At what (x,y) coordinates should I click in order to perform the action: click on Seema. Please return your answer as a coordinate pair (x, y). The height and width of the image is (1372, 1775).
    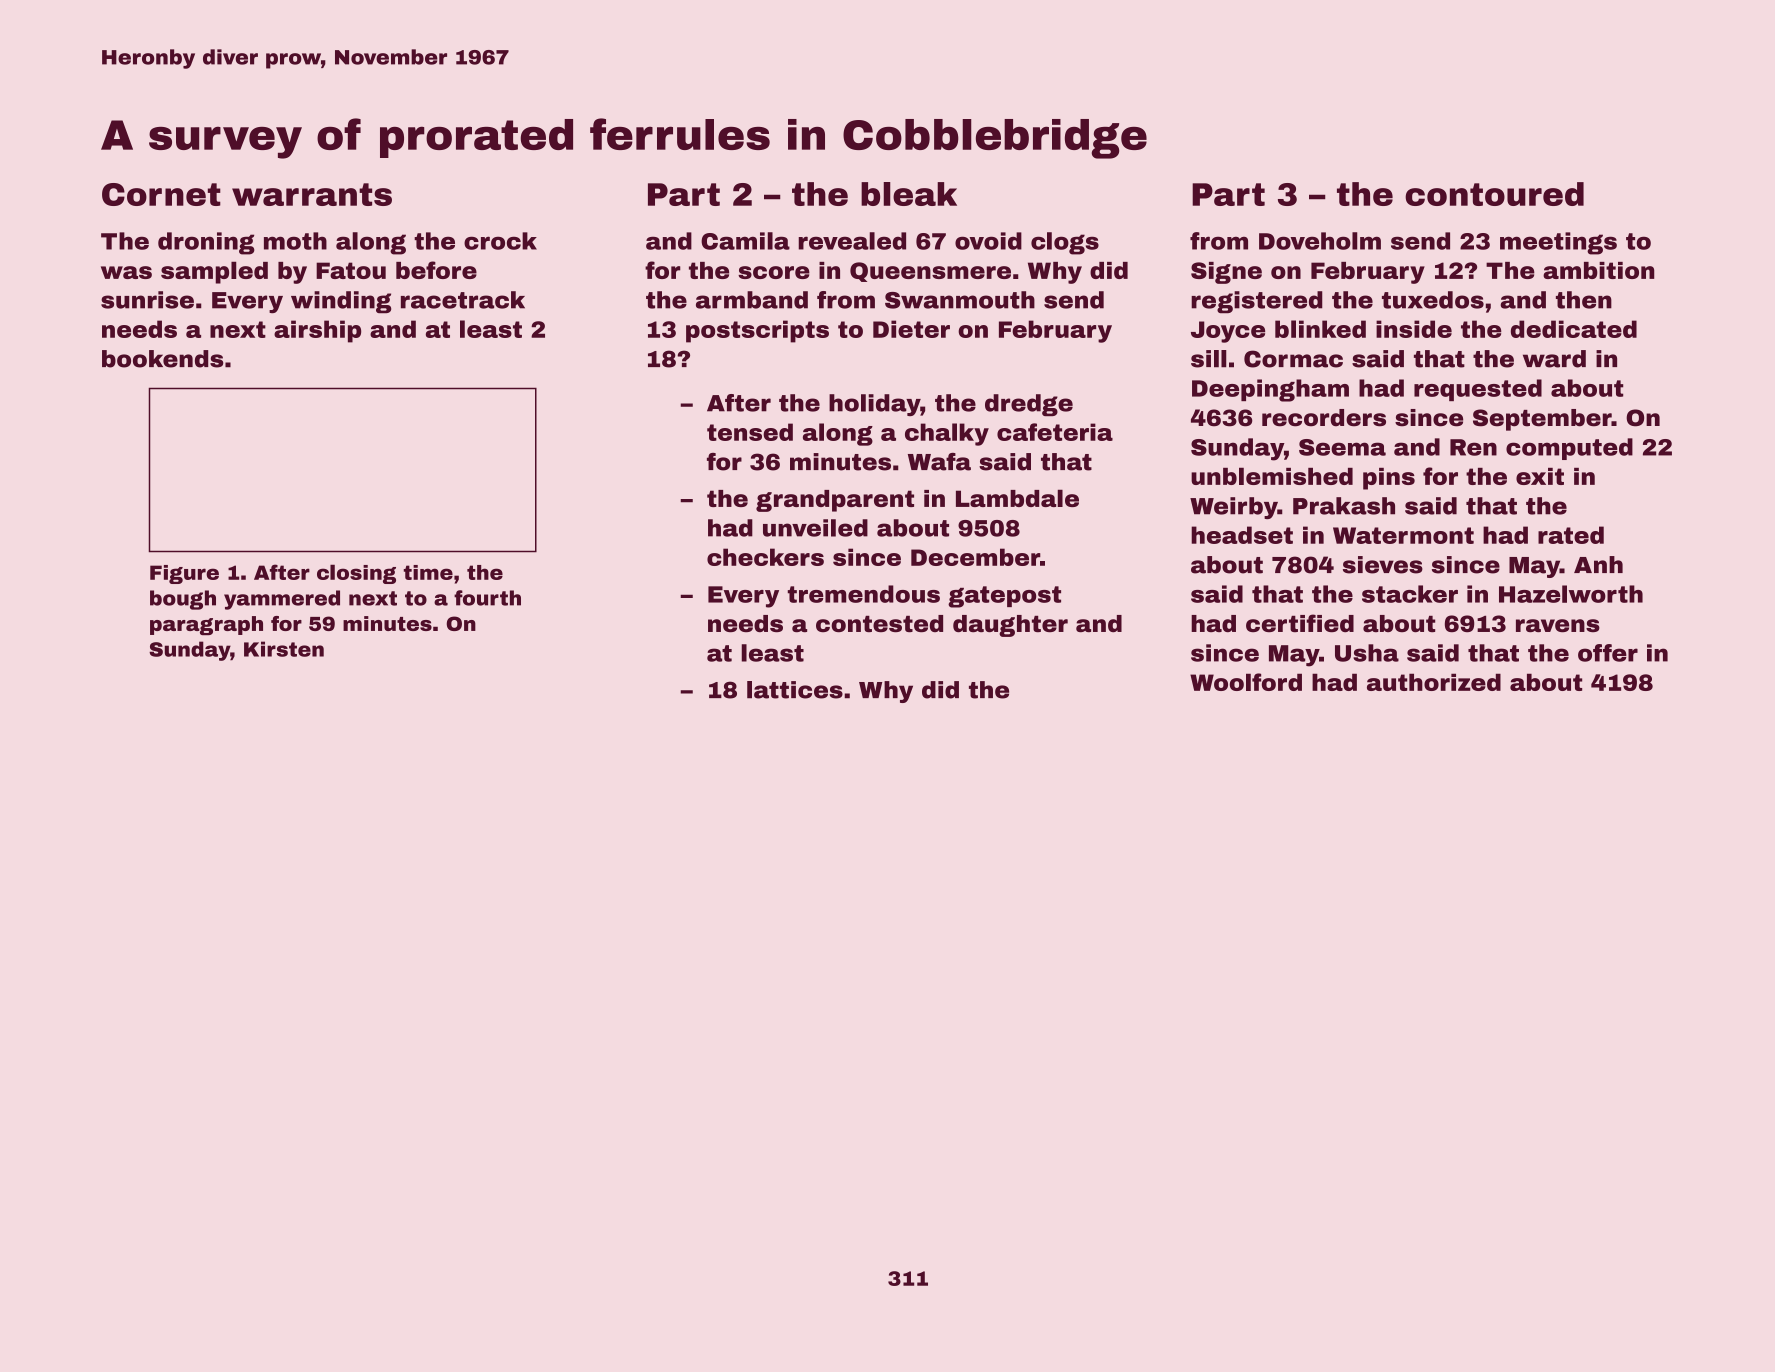
    Looking at the image, I should click on (1342, 447).
